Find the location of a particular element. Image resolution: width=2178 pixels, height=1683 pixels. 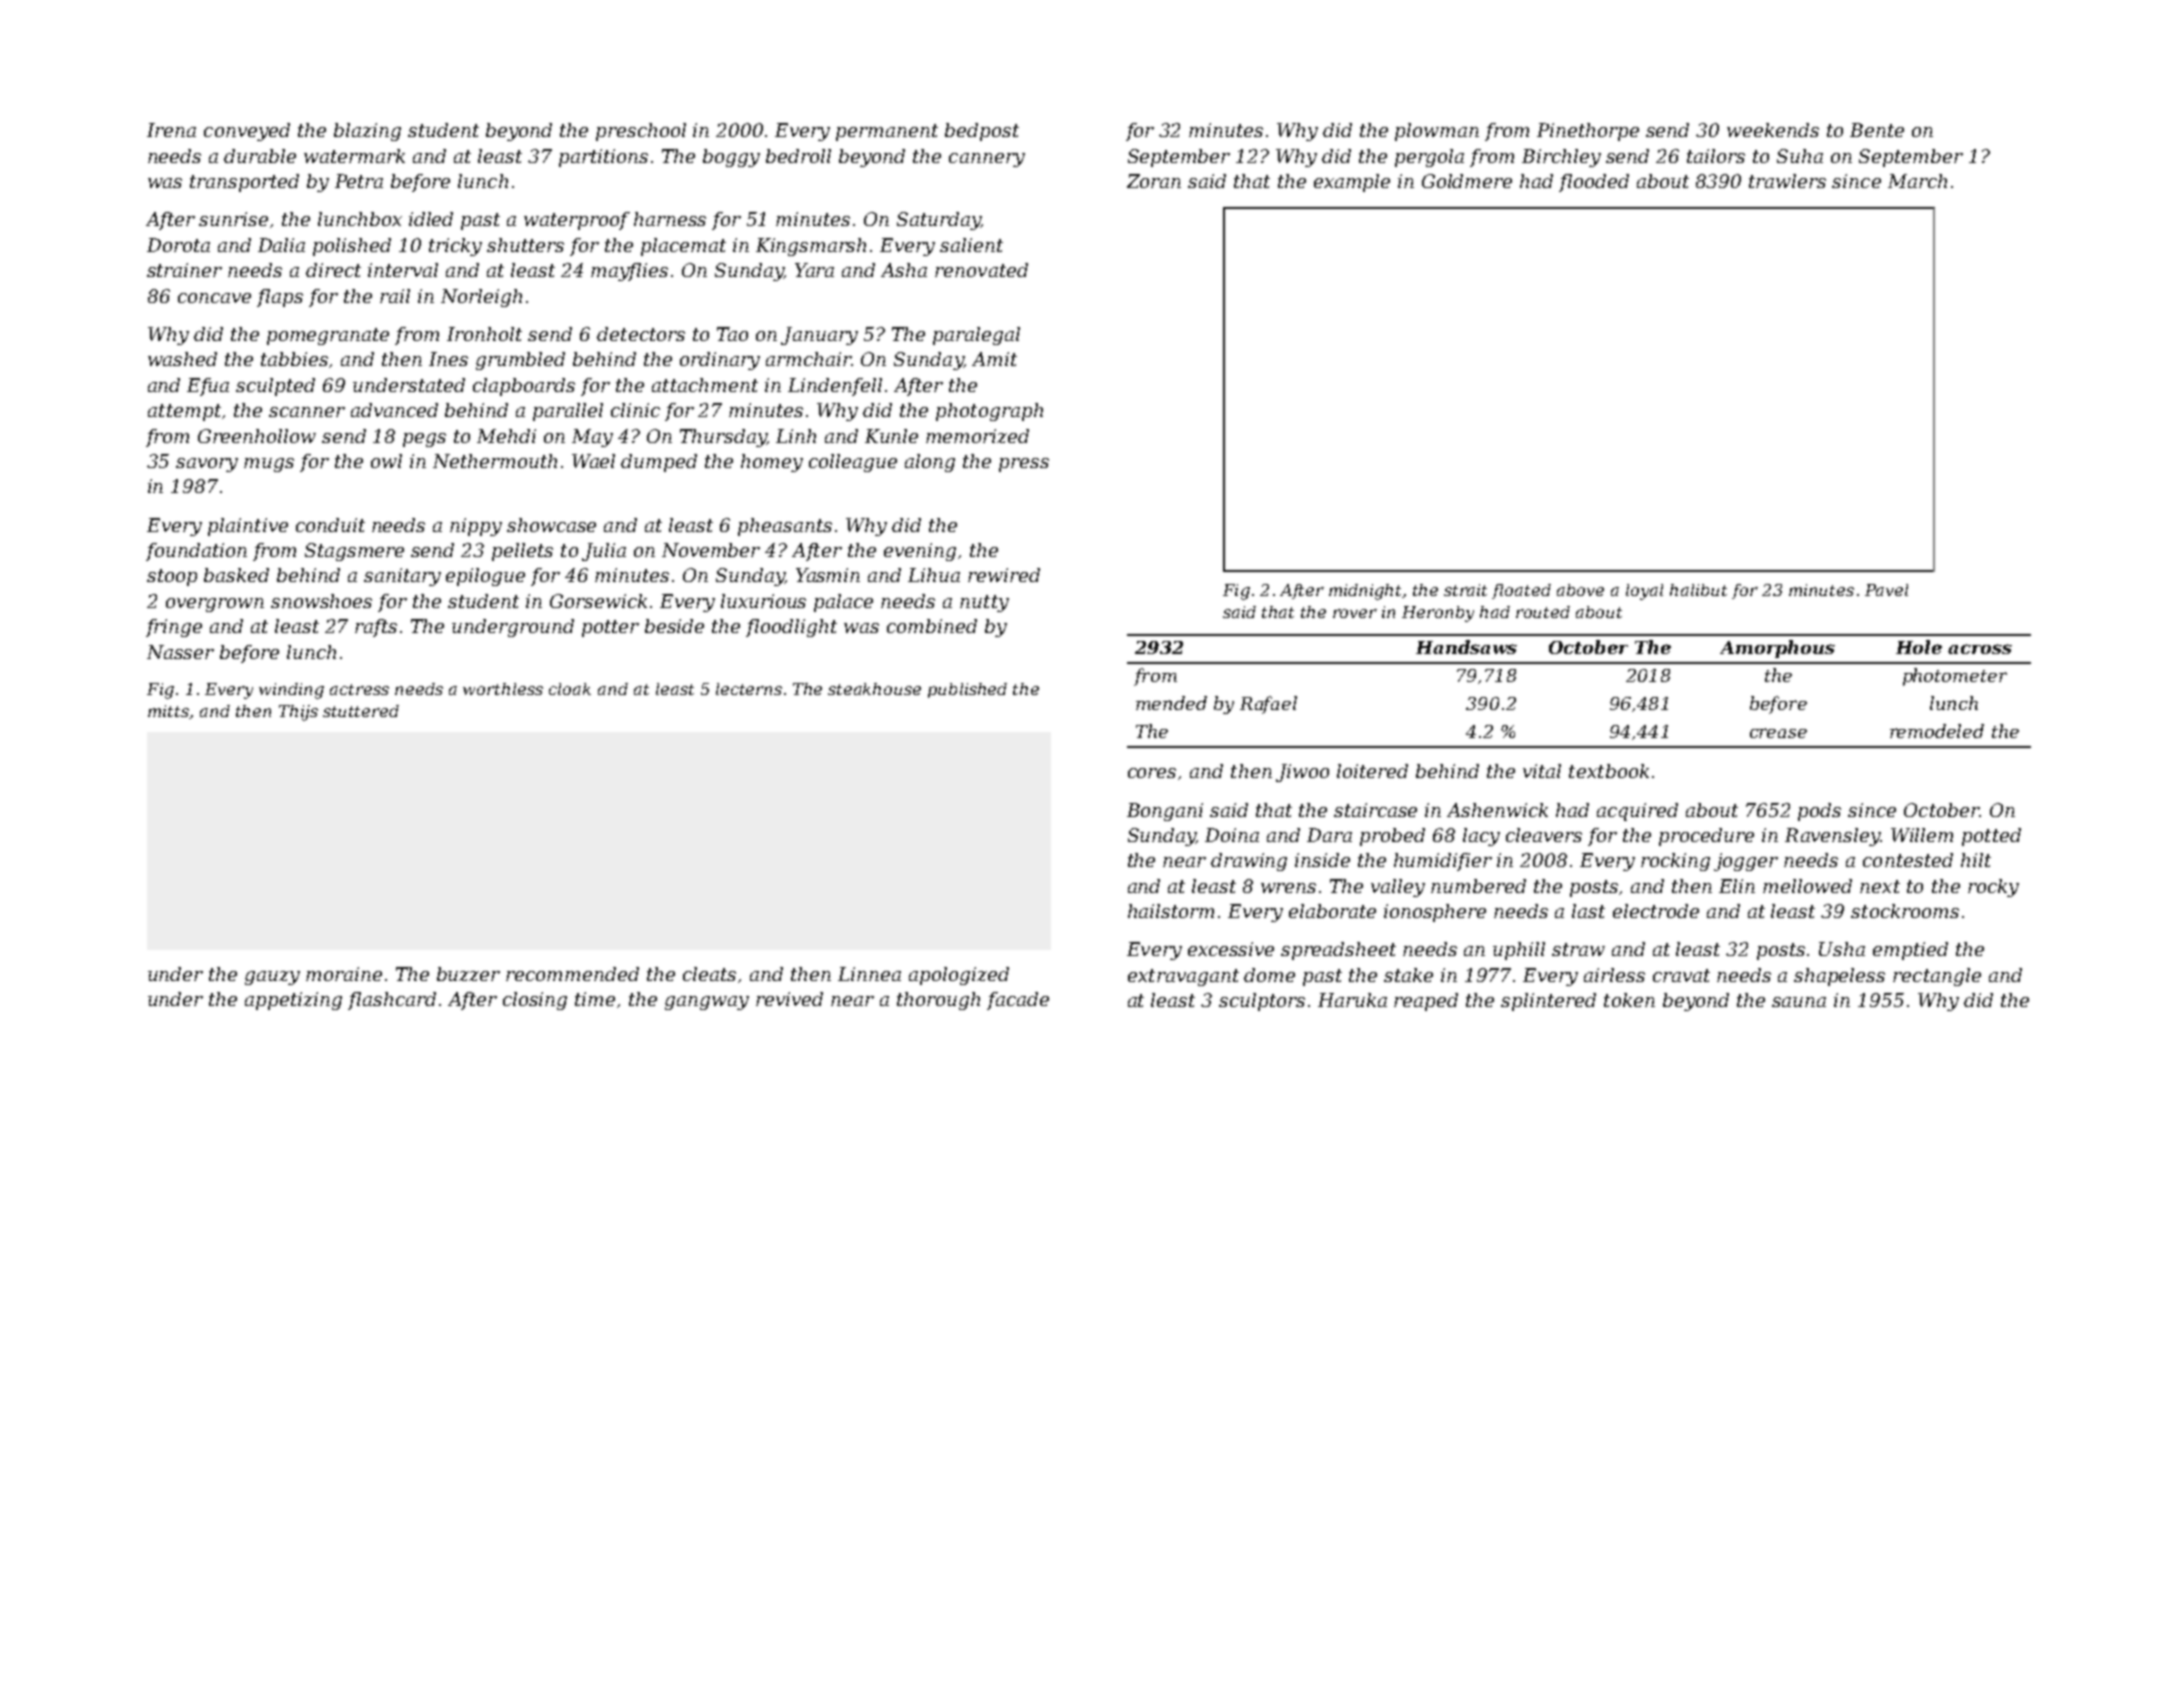

Nasser is located at coordinates (180, 652).
